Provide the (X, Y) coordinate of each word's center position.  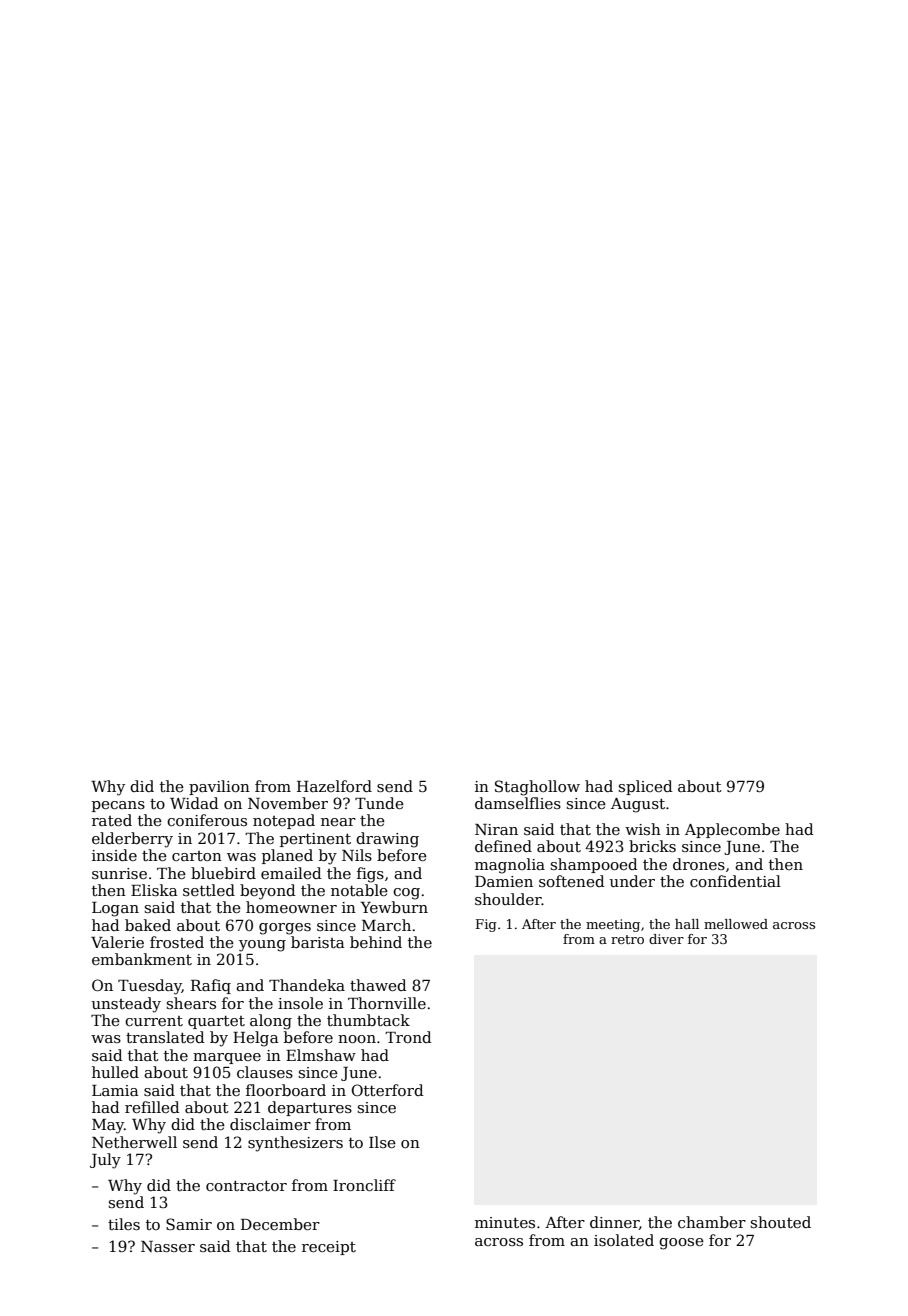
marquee (227, 1058)
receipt (329, 1248)
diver (666, 939)
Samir (189, 1224)
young (262, 946)
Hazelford (334, 786)
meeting (613, 925)
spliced (646, 787)
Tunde (379, 803)
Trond (408, 1037)
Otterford (388, 1090)
